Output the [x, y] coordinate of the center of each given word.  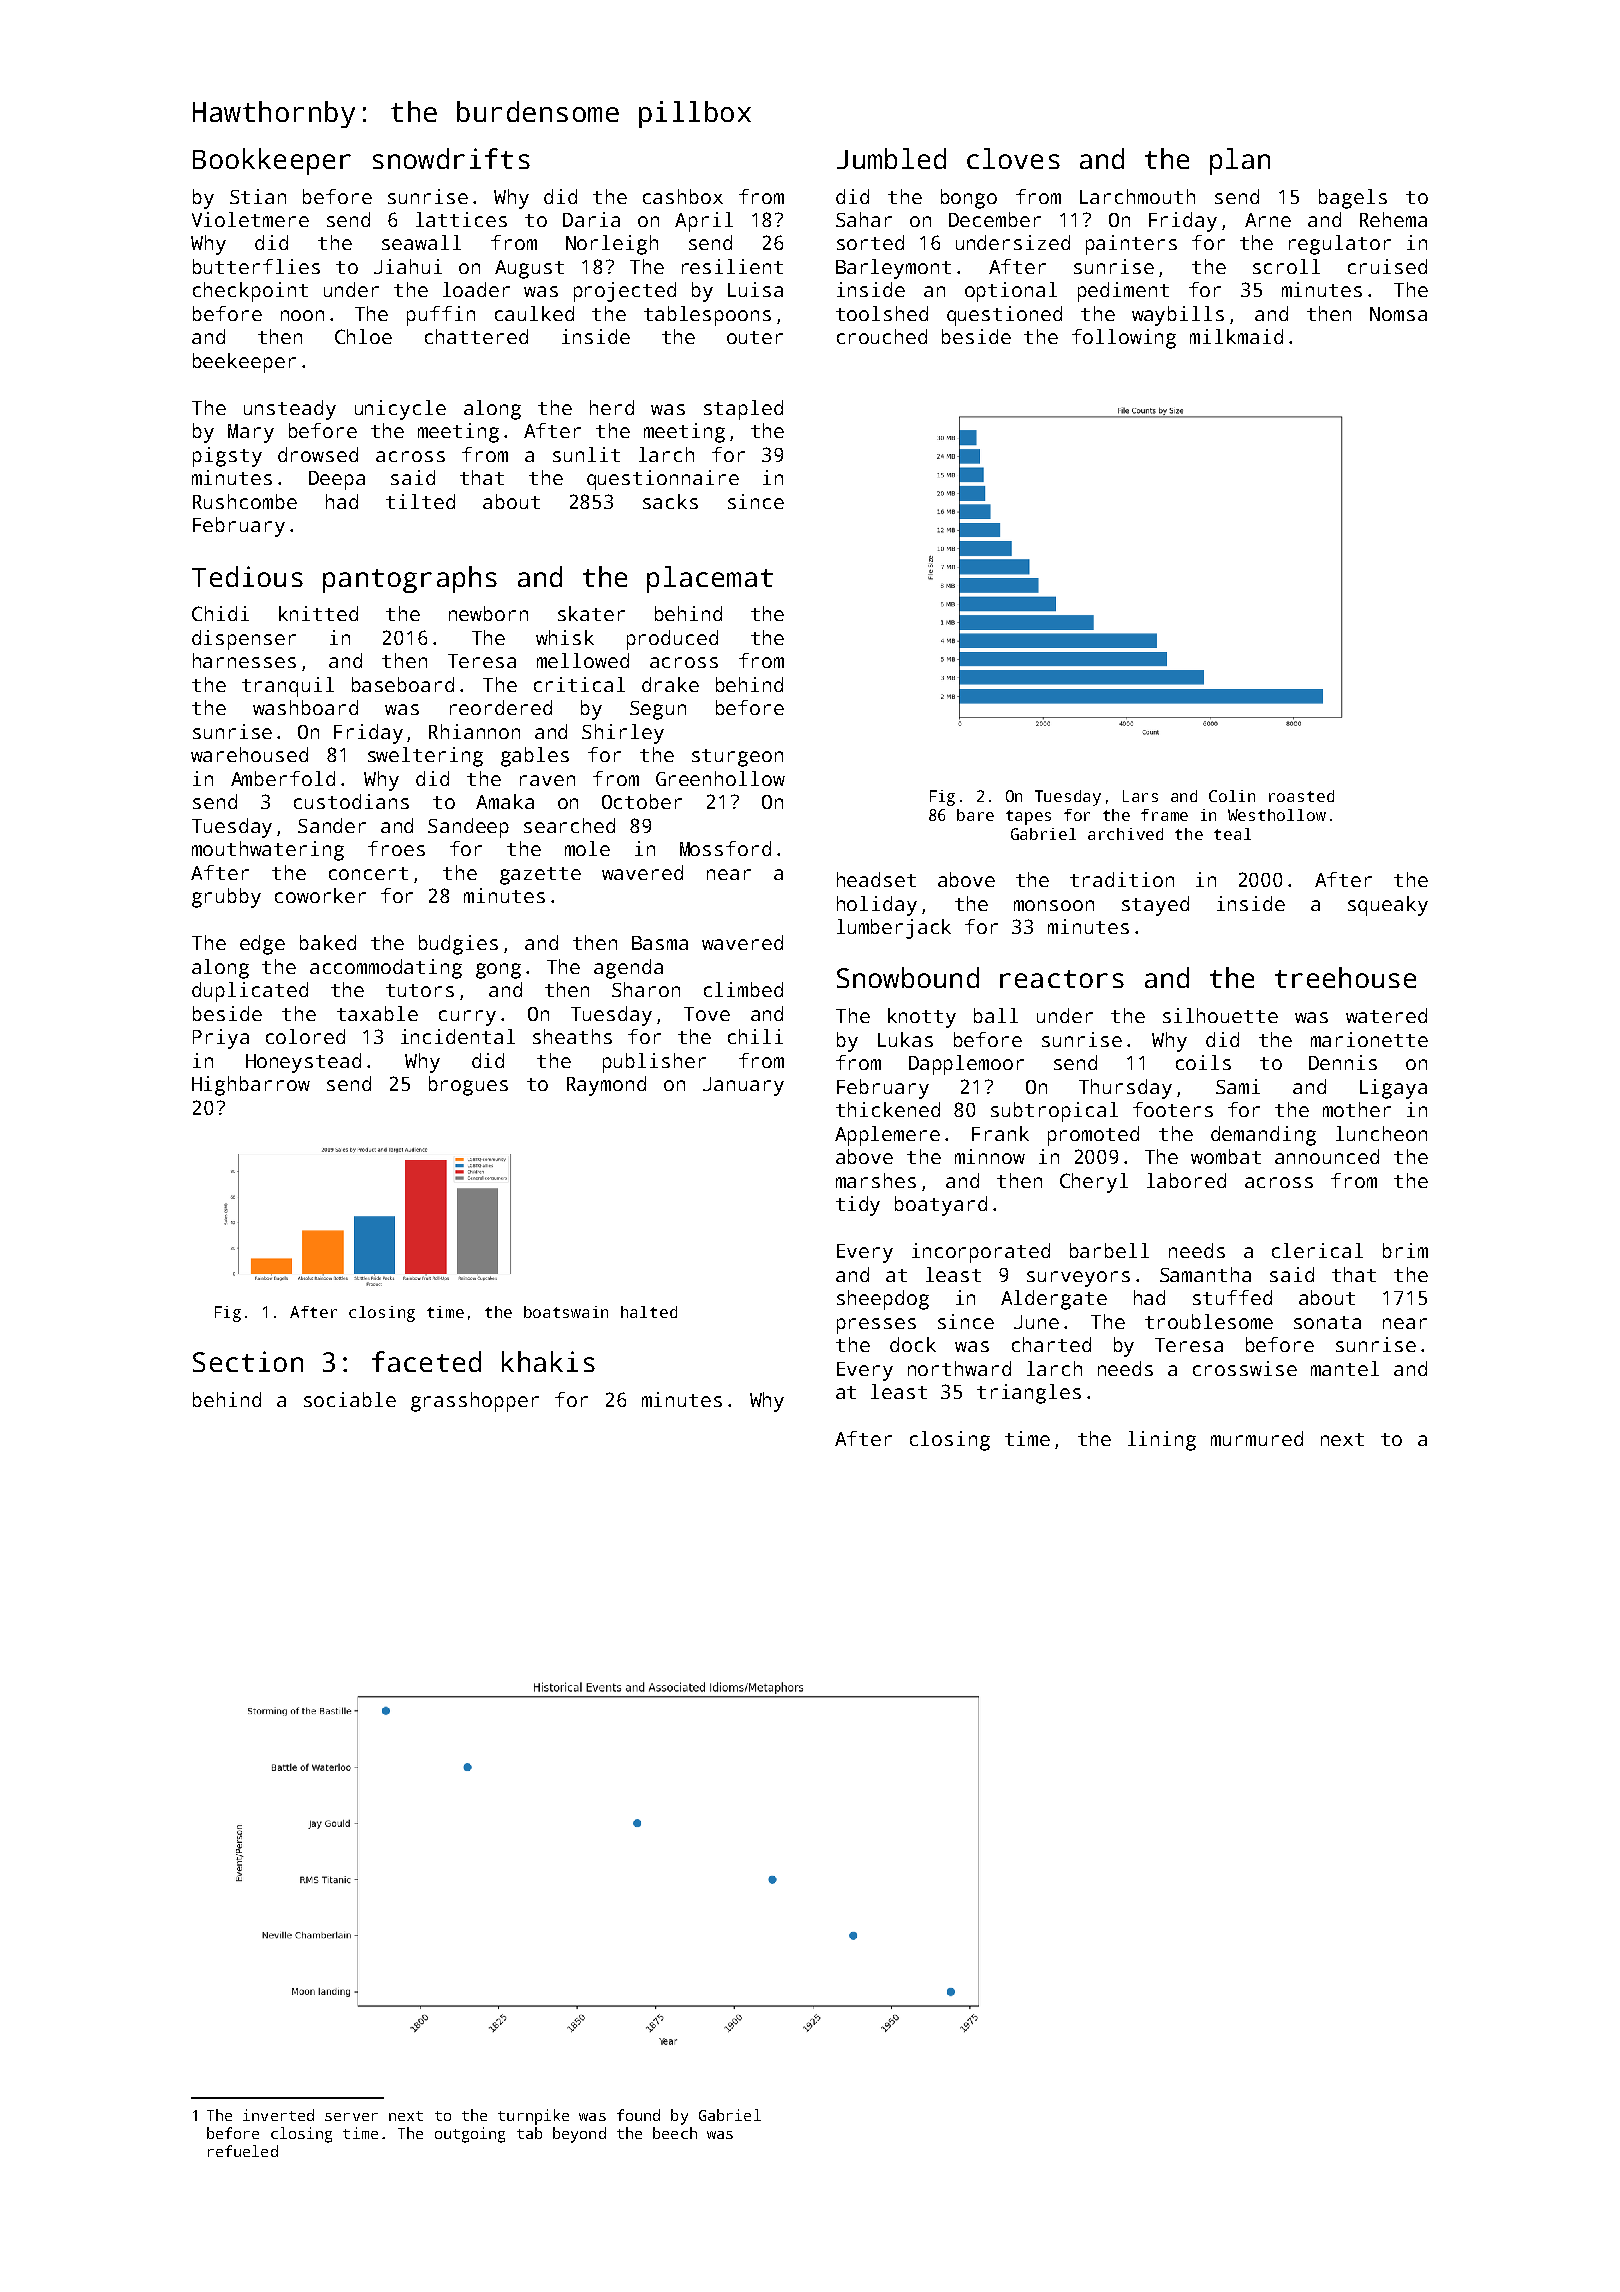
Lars [1140, 796]
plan [1240, 161]
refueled [243, 2151]
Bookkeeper [272, 161]
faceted [426, 1361]
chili [755, 1036]
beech [675, 2133]
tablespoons [707, 316]
